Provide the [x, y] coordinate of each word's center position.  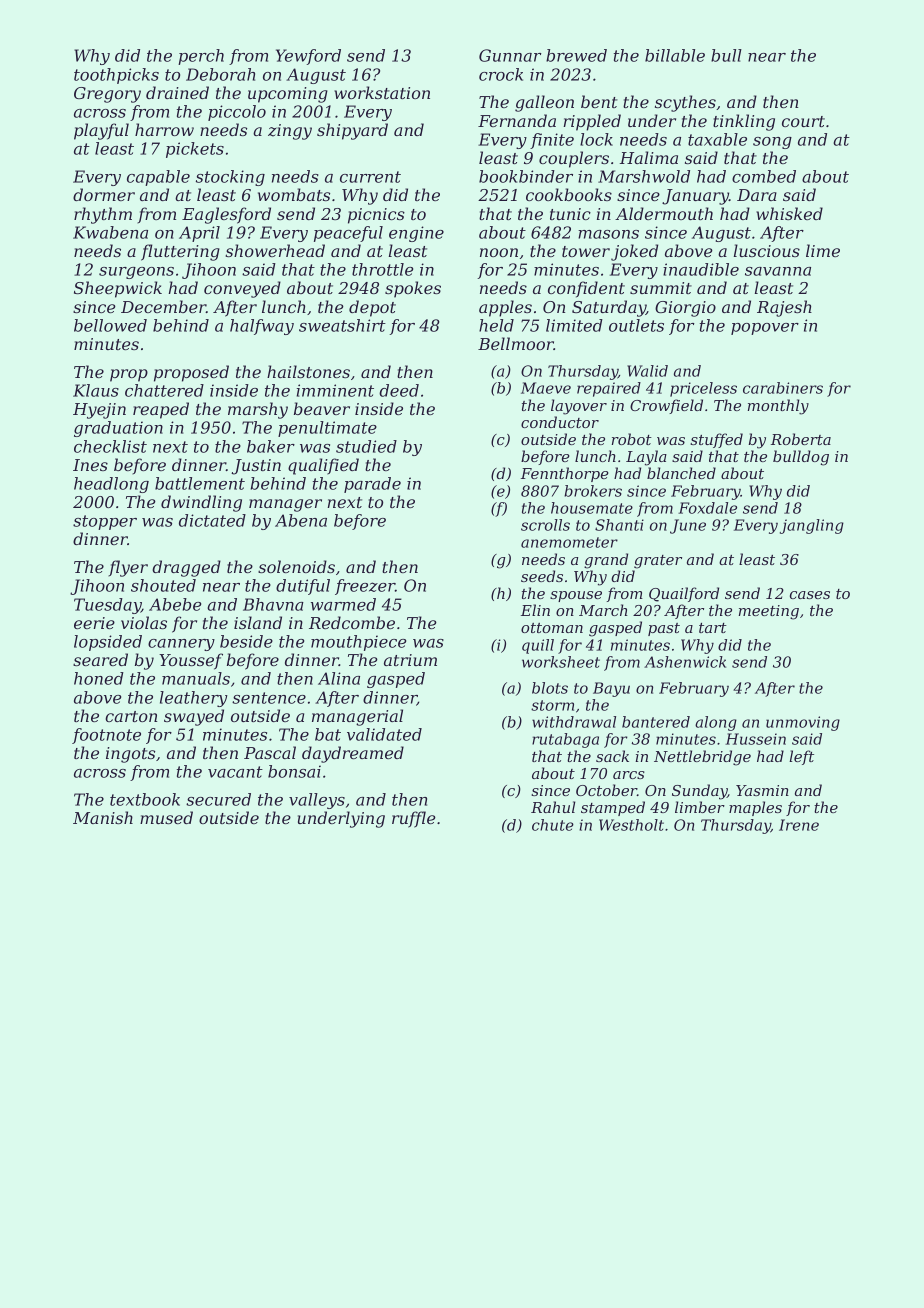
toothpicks [116, 76]
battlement [200, 483]
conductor [560, 422]
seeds [542, 576]
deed [399, 390]
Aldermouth [664, 213]
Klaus [96, 390]
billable [675, 55]
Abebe [175, 604]
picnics [376, 216]
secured [218, 799]
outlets [636, 325]
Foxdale [707, 508]
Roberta [801, 439]
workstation [382, 92]
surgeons [136, 273]
